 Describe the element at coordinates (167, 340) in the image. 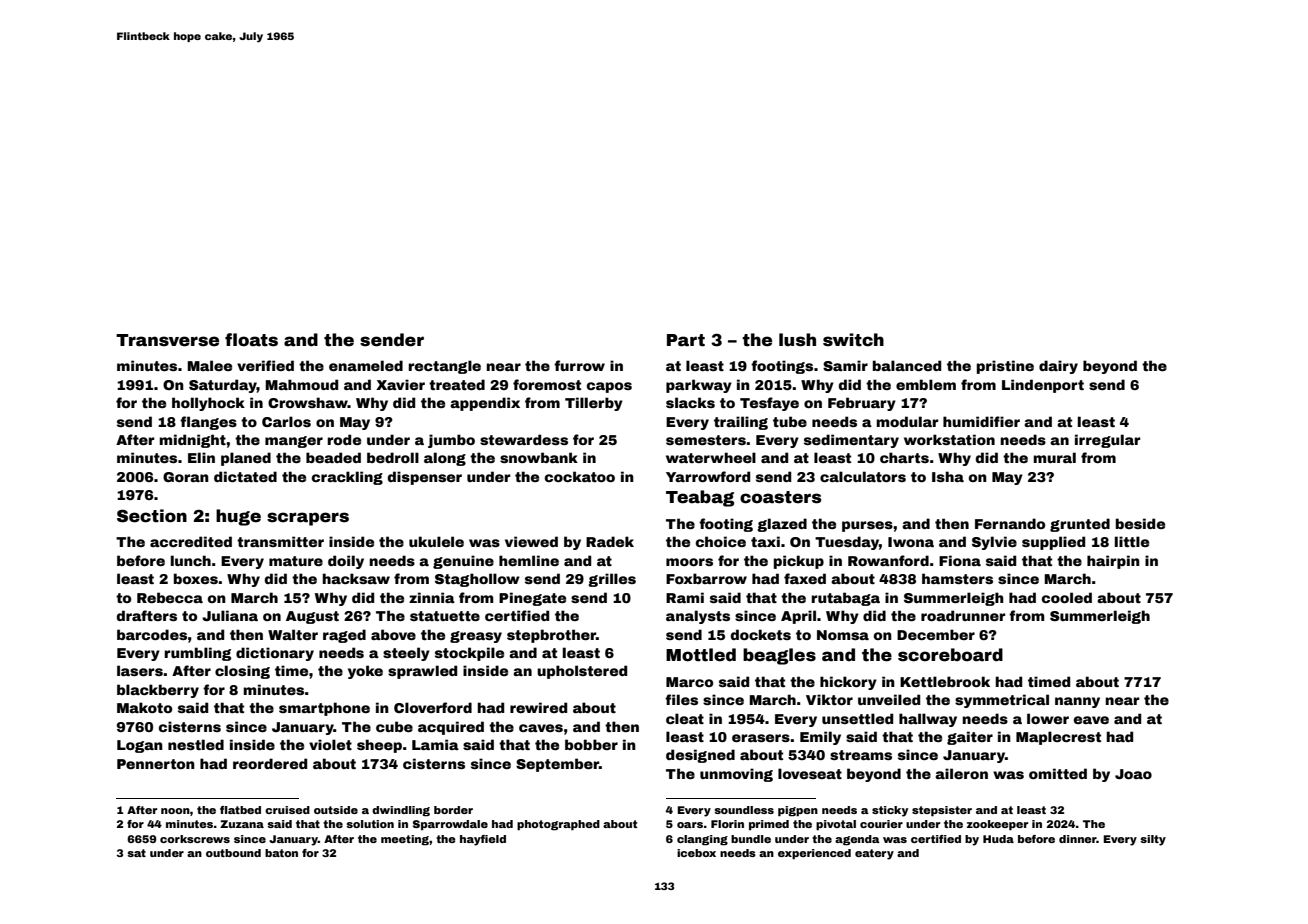

I see `Transverse` at that location.
